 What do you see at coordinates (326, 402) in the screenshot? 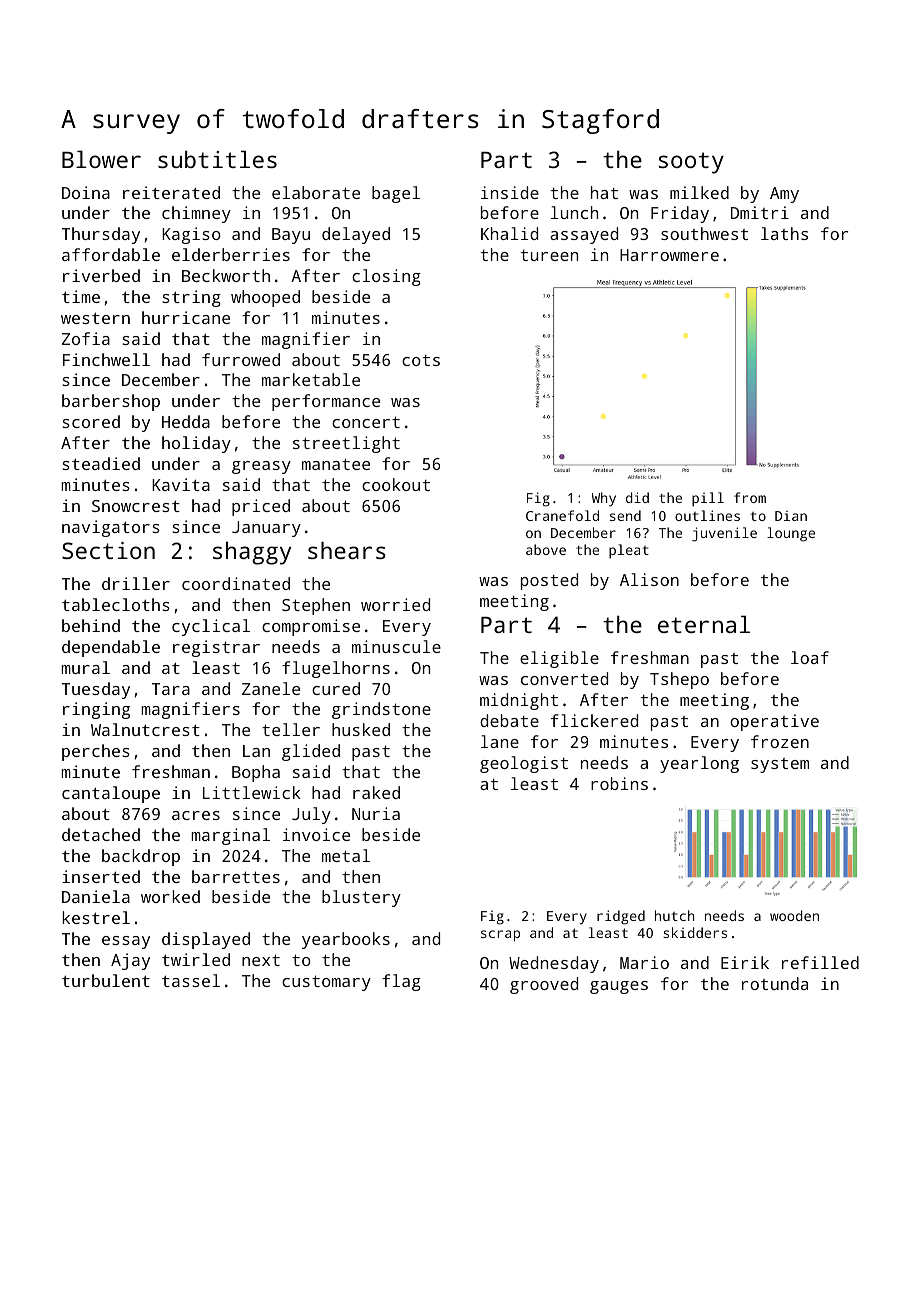
I see `performance` at bounding box center [326, 402].
